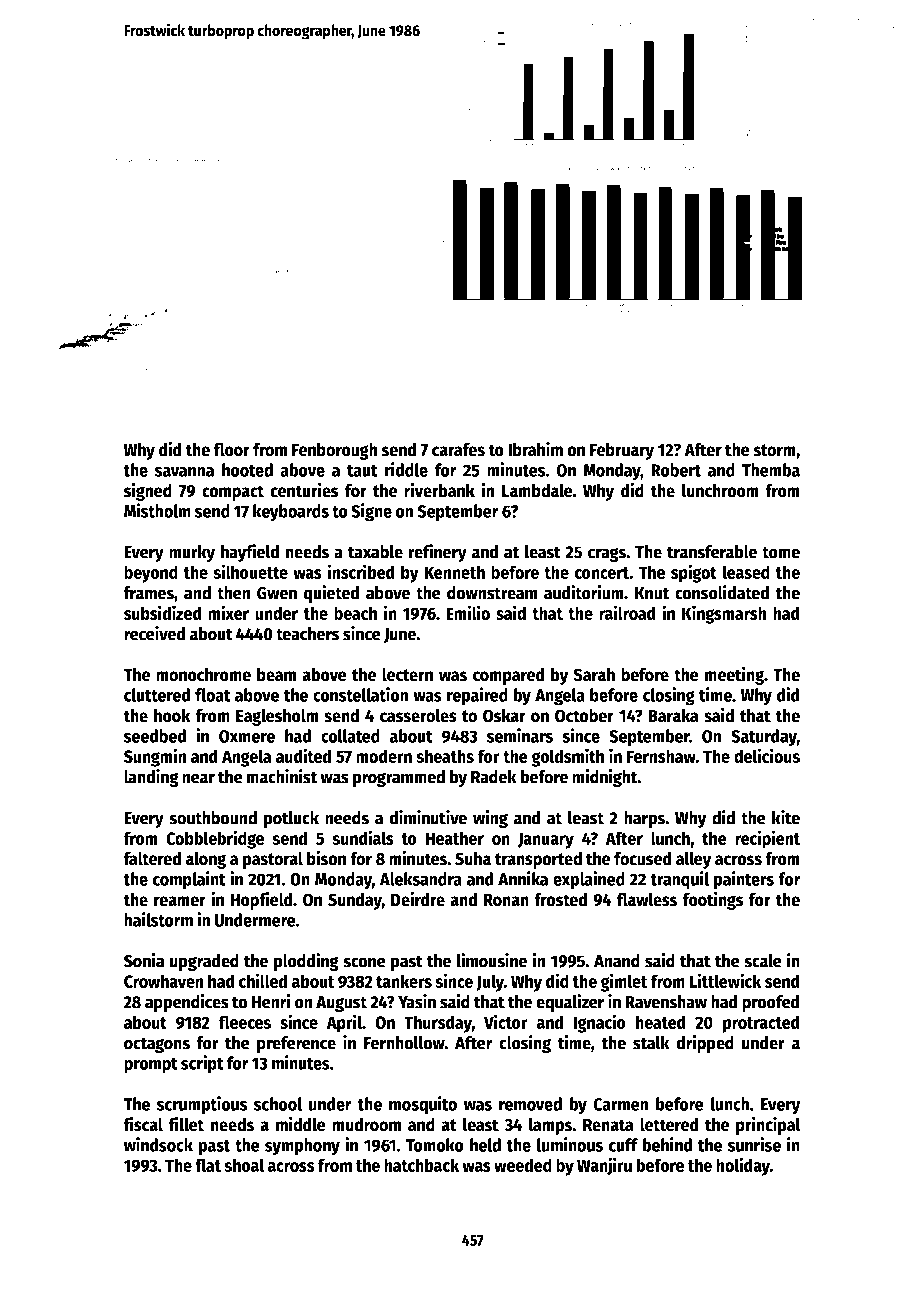 The height and width of the page is (1308, 924). What do you see at coordinates (231, 449) in the page?
I see `floor` at bounding box center [231, 449].
